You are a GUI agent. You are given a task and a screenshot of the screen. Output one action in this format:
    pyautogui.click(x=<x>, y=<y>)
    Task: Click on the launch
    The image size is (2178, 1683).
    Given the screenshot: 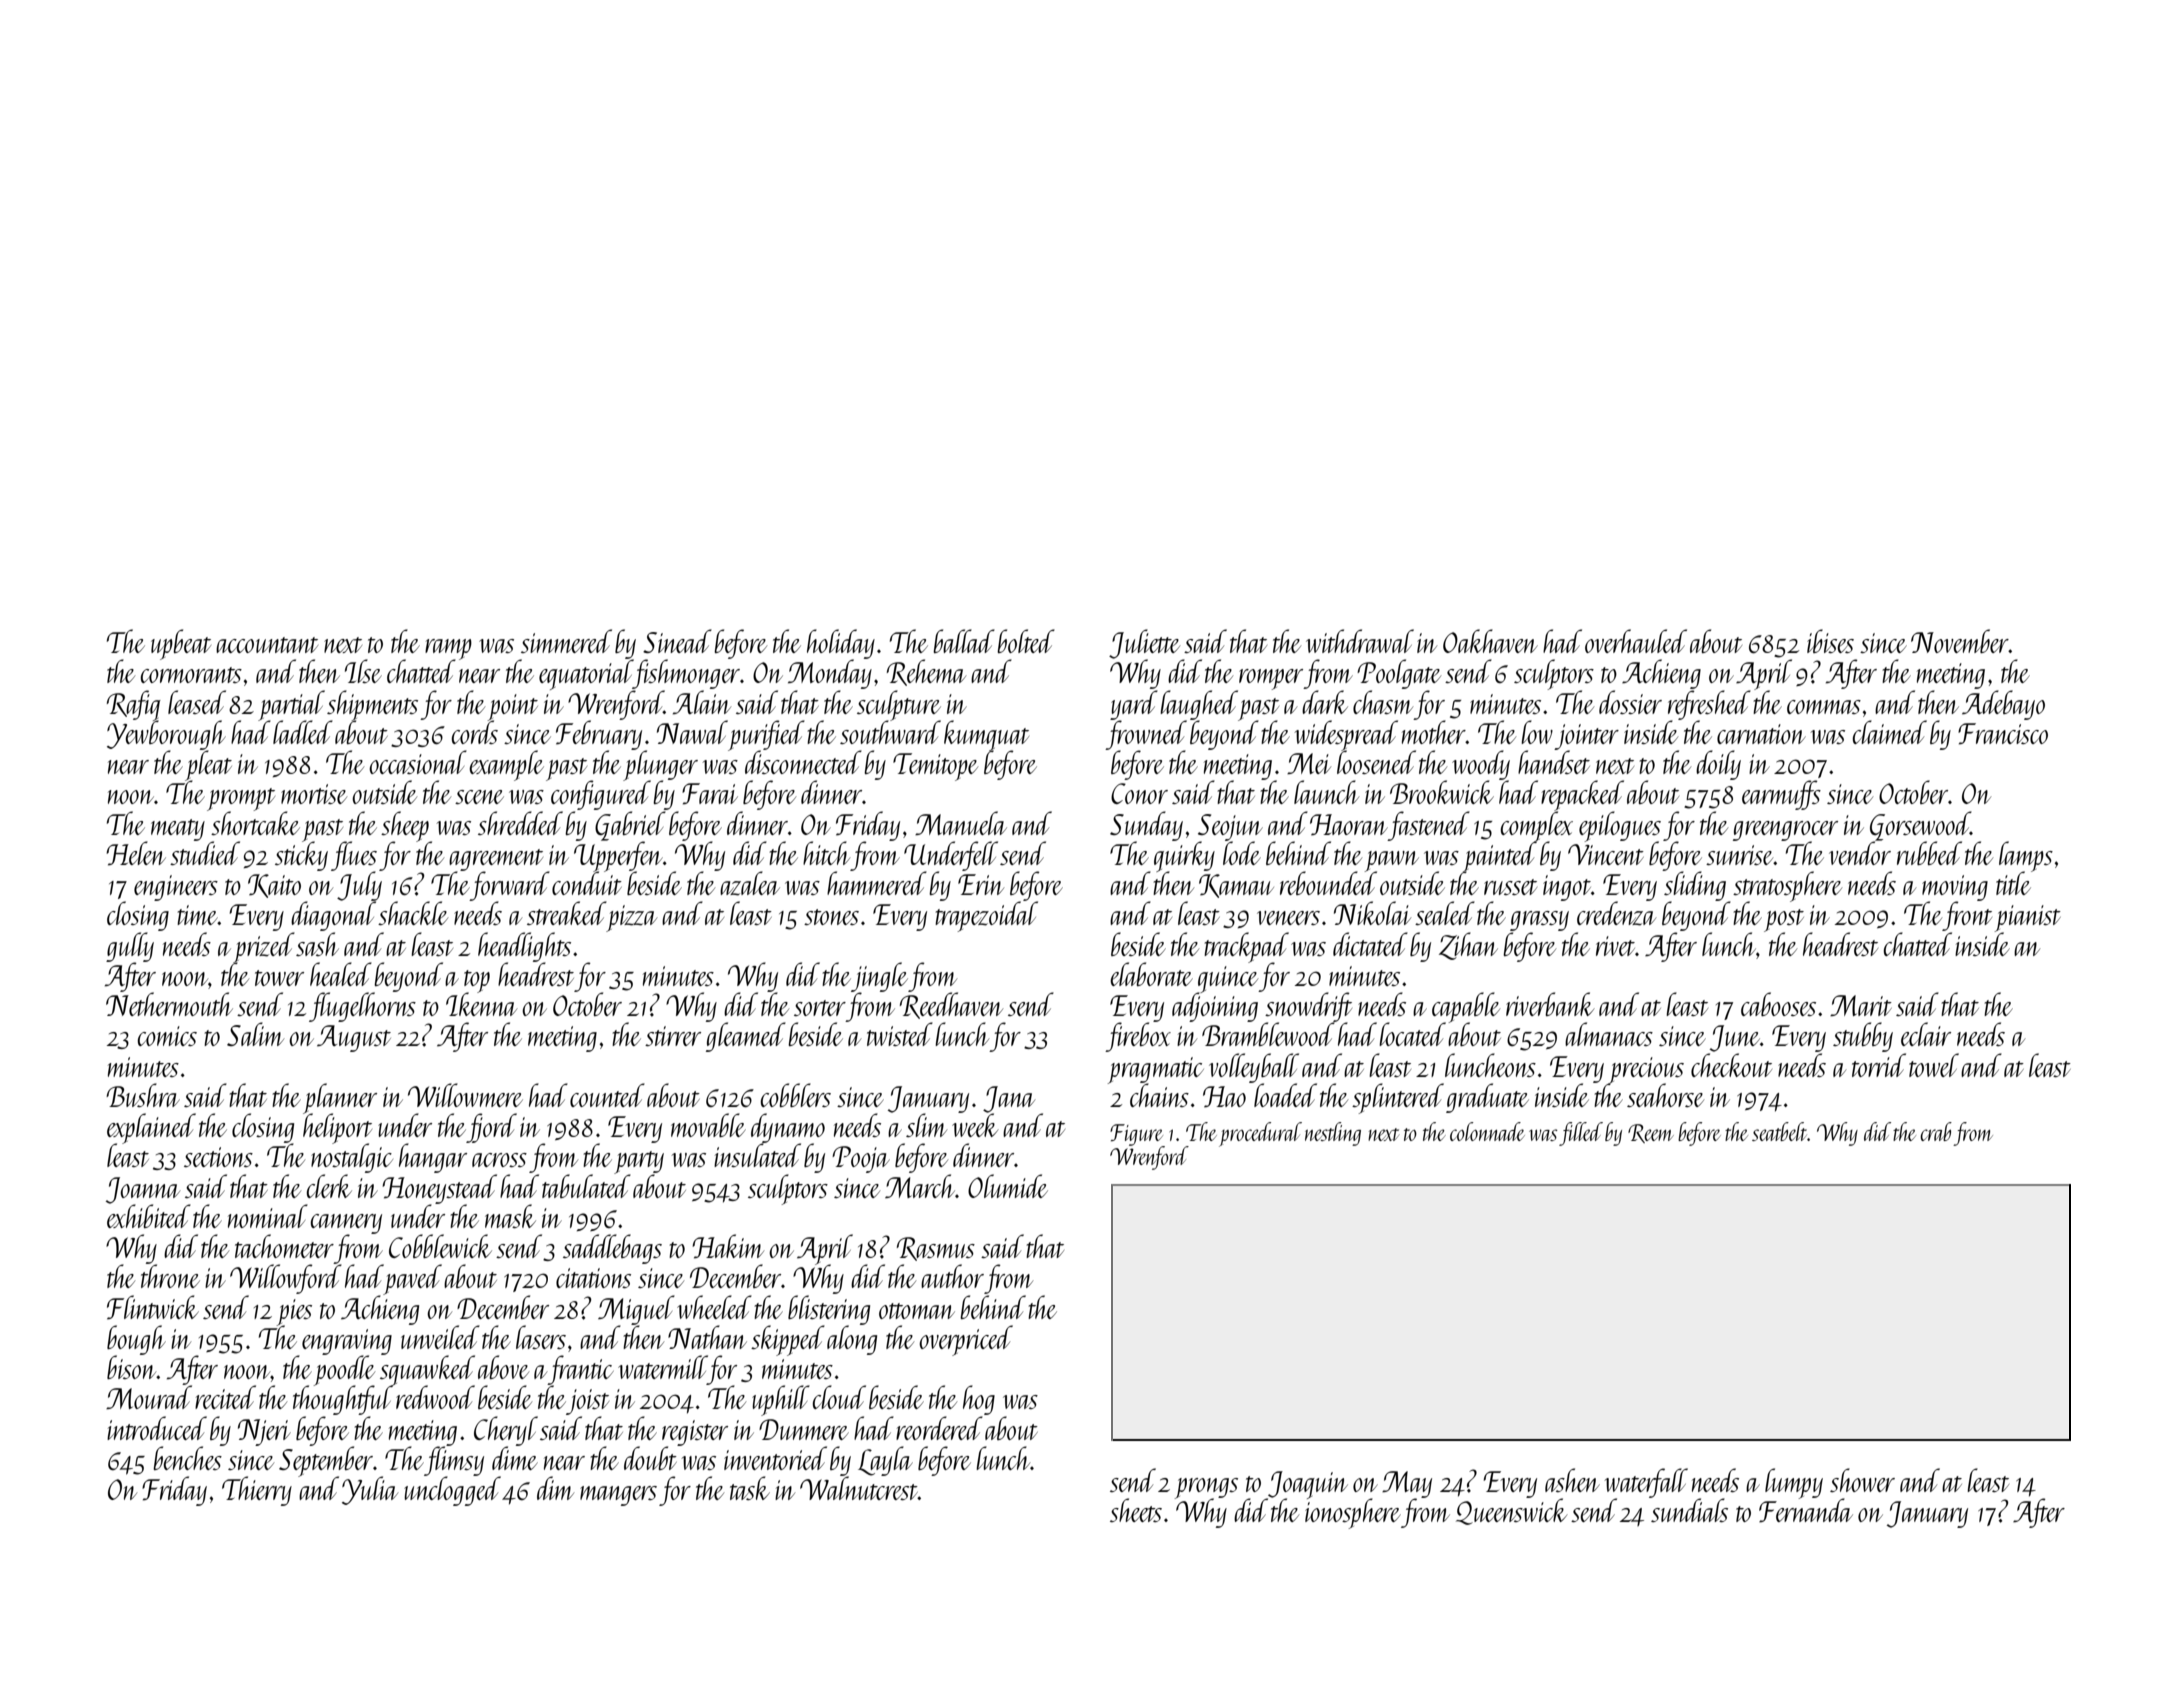 What is the action you would take?
    pyautogui.click(x=1326, y=792)
